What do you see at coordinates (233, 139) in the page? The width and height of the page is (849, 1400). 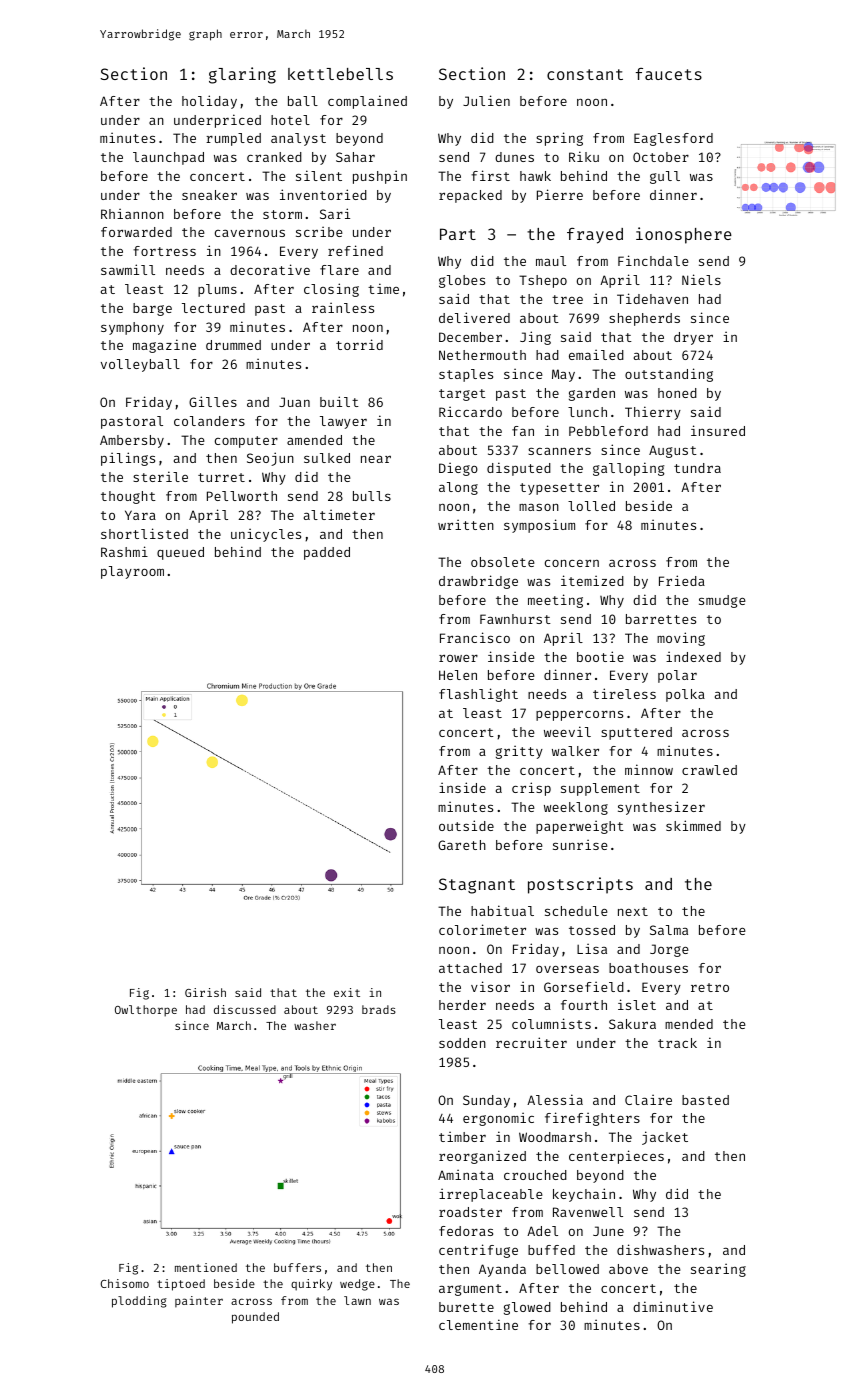 I see `rumpled` at bounding box center [233, 139].
